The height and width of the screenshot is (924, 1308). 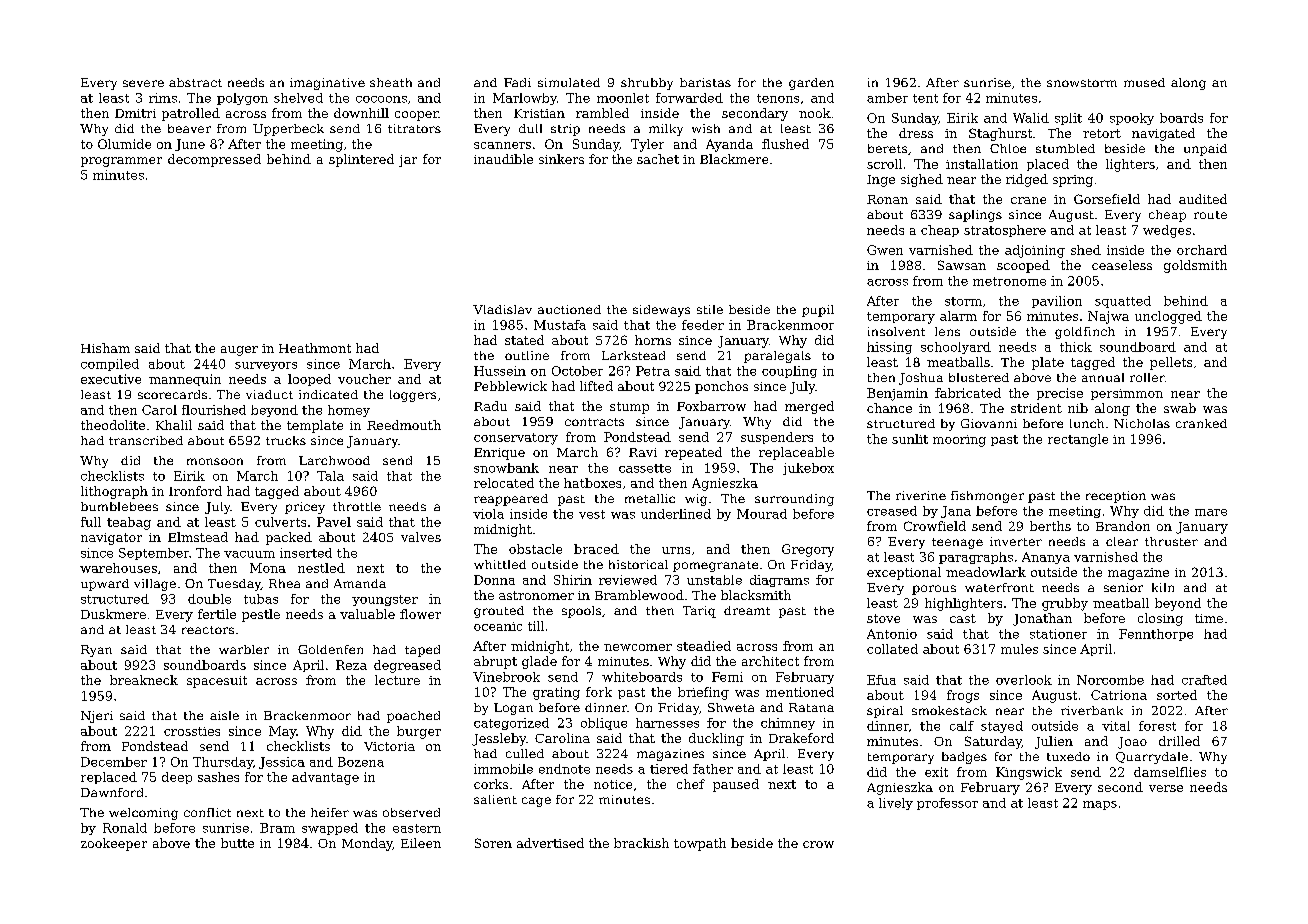 What do you see at coordinates (214, 160) in the screenshot?
I see `decompressed` at bounding box center [214, 160].
